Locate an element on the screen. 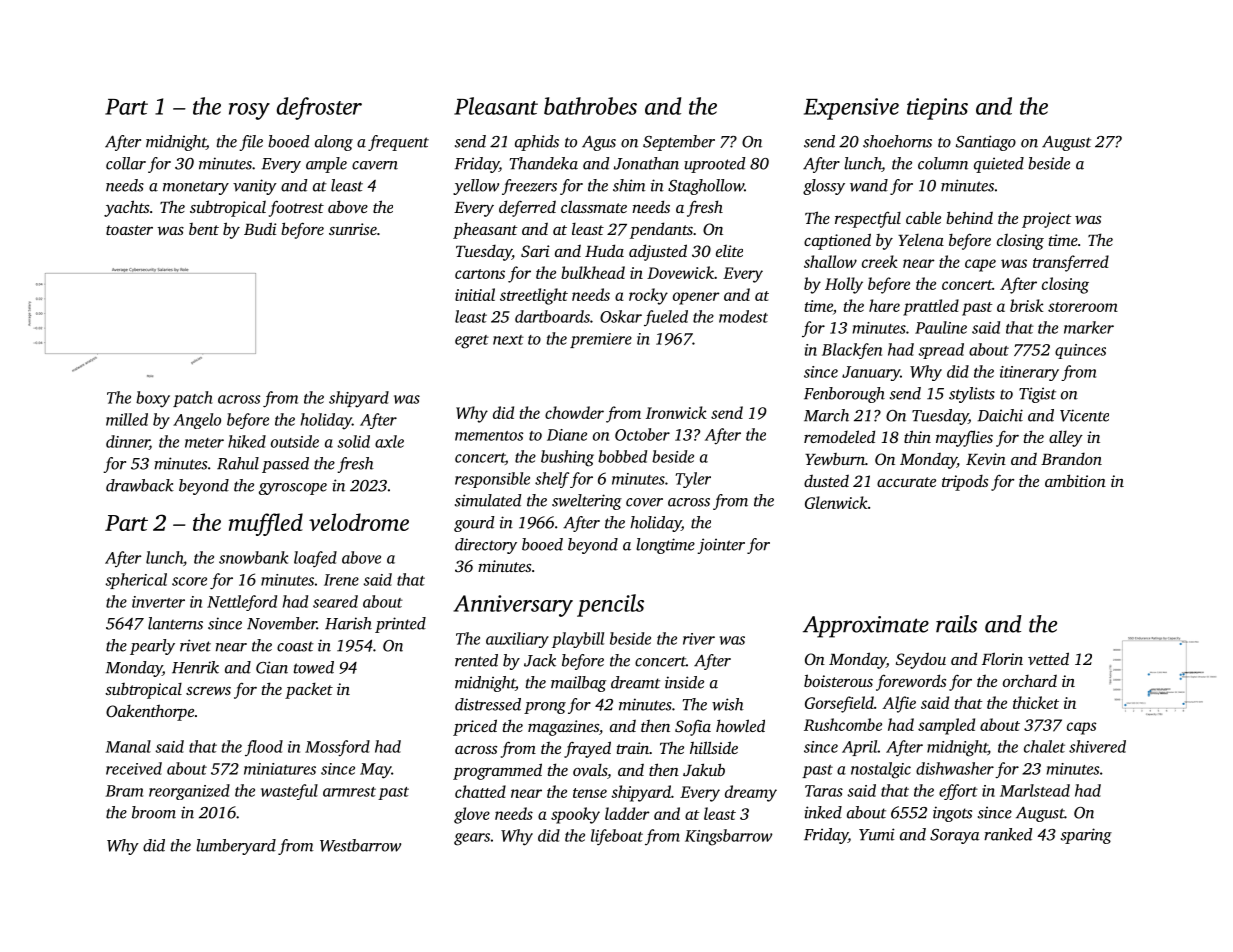  Pleasant is located at coordinates (496, 106).
